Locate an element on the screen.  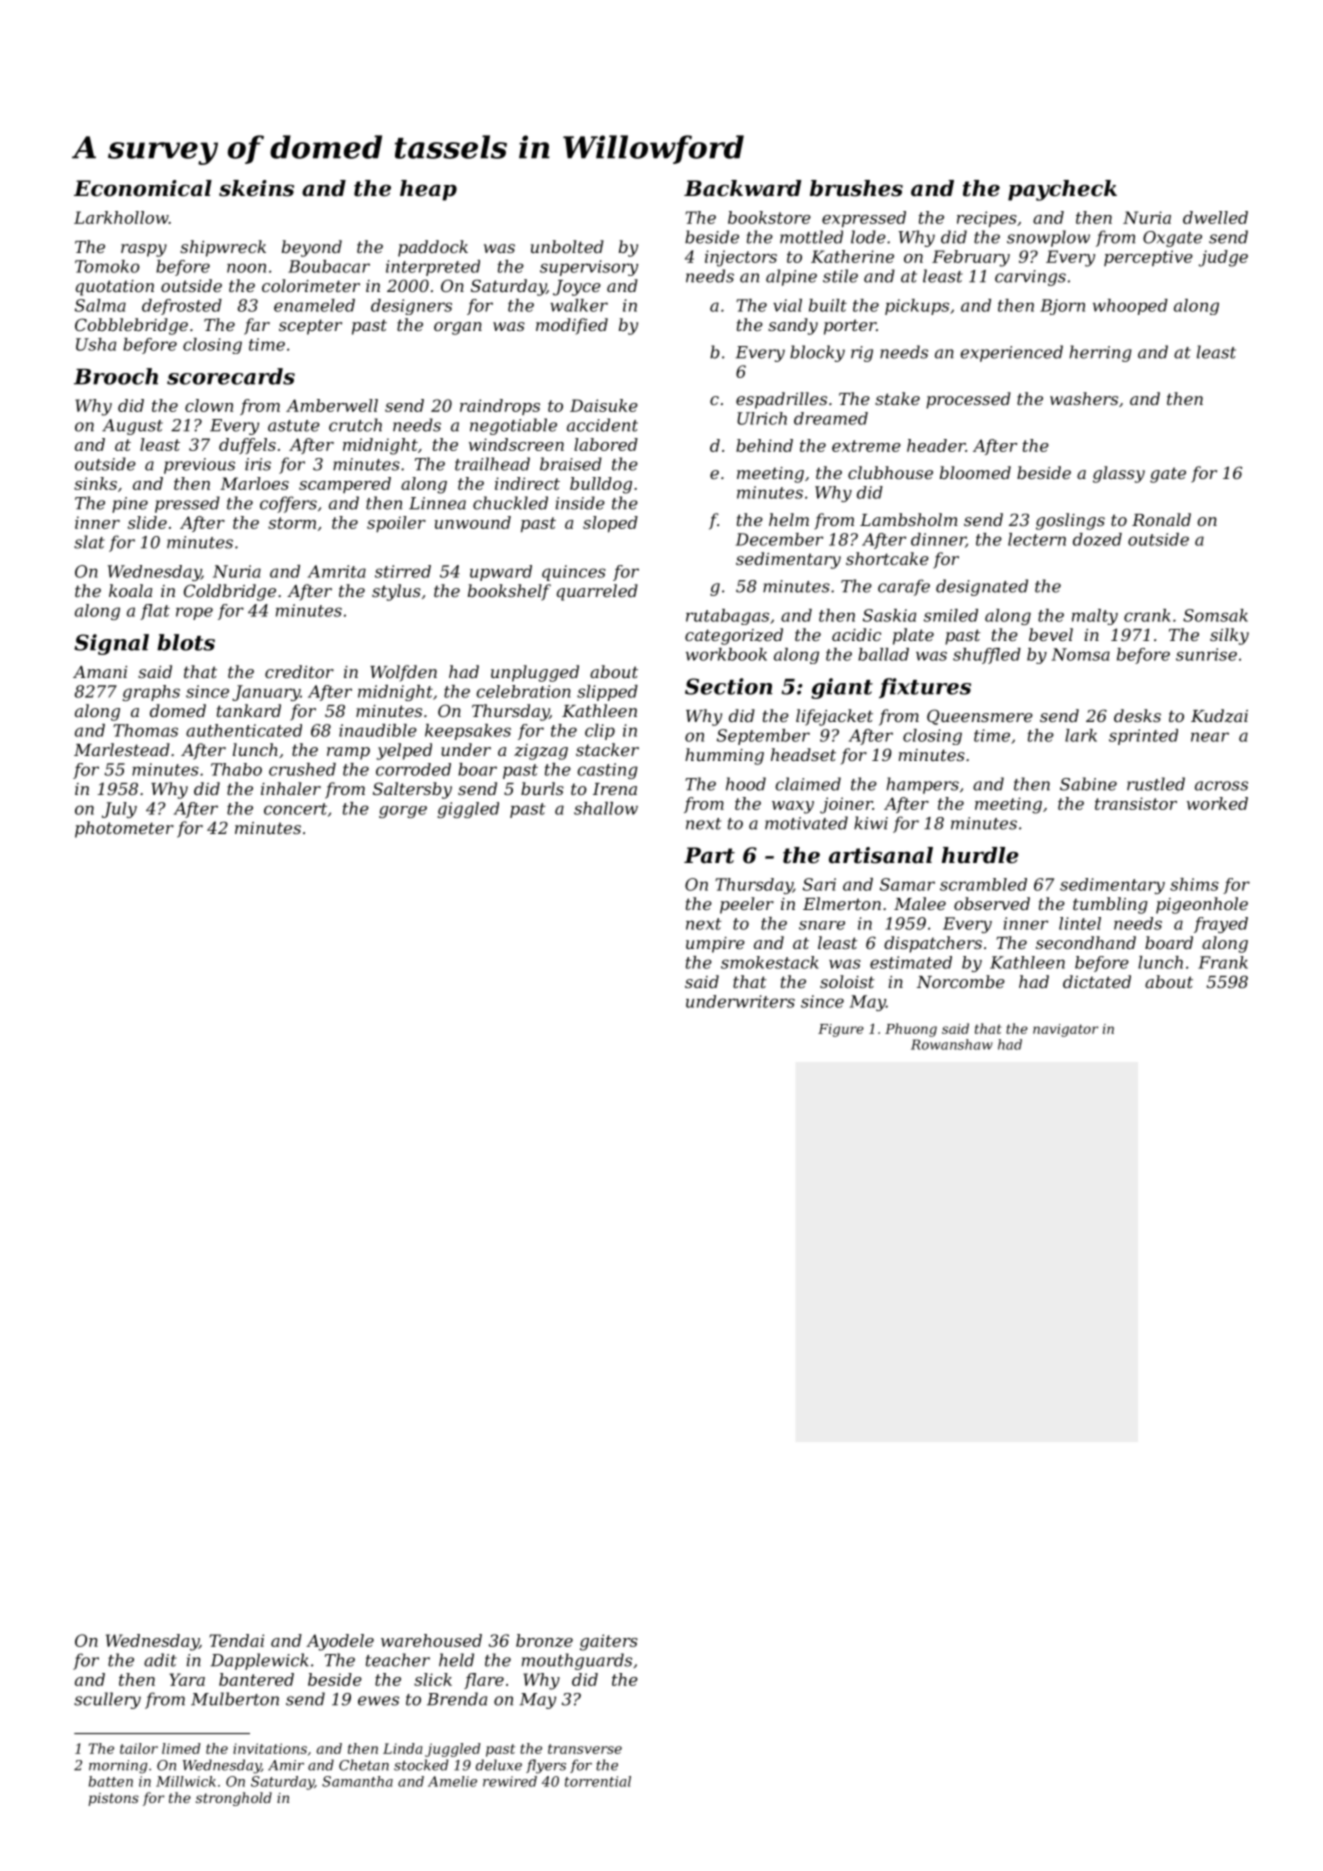
Economical is located at coordinates (143, 188).
